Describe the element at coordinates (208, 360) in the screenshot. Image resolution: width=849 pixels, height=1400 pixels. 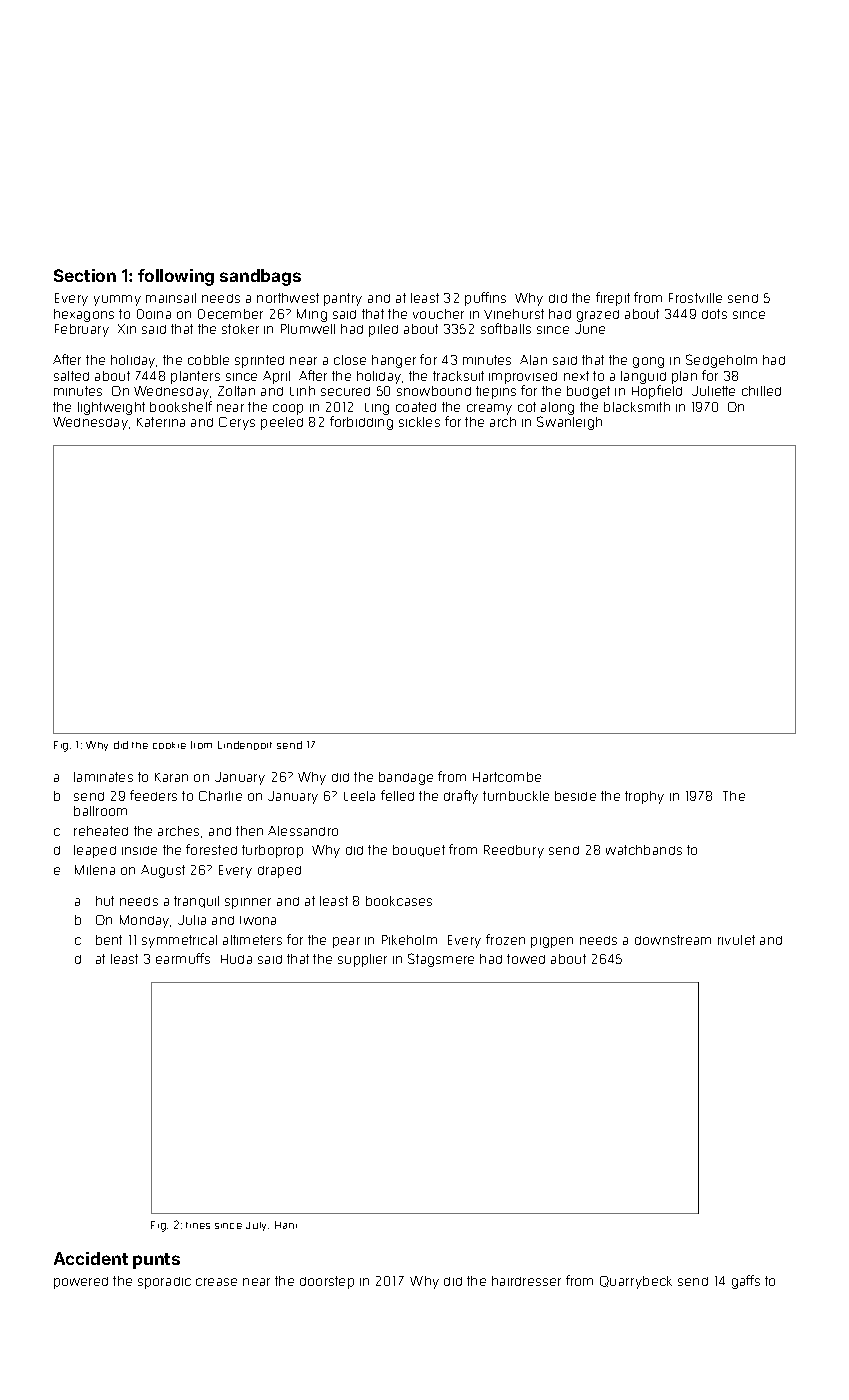
I see `cobble` at that location.
